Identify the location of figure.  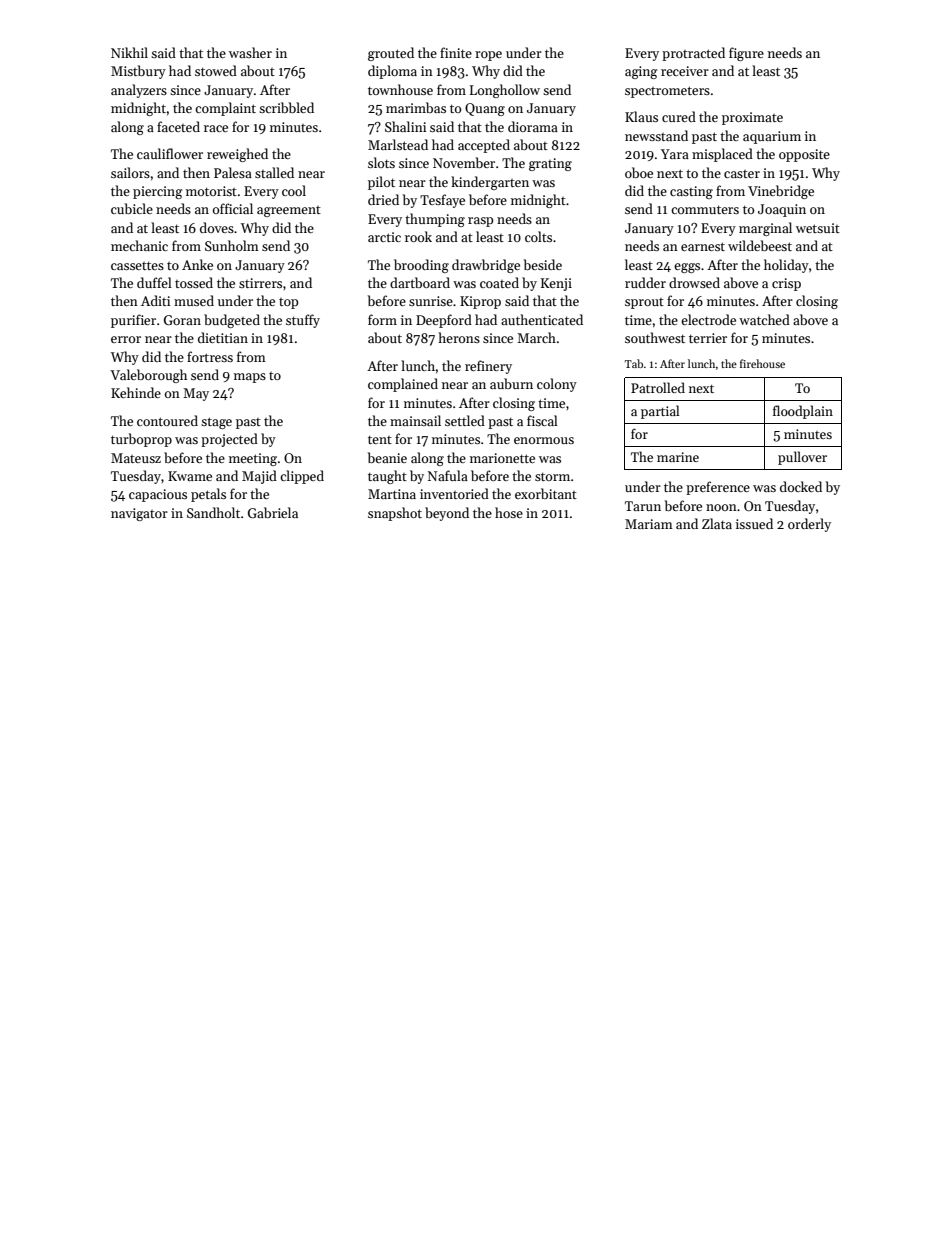
(746, 54).
